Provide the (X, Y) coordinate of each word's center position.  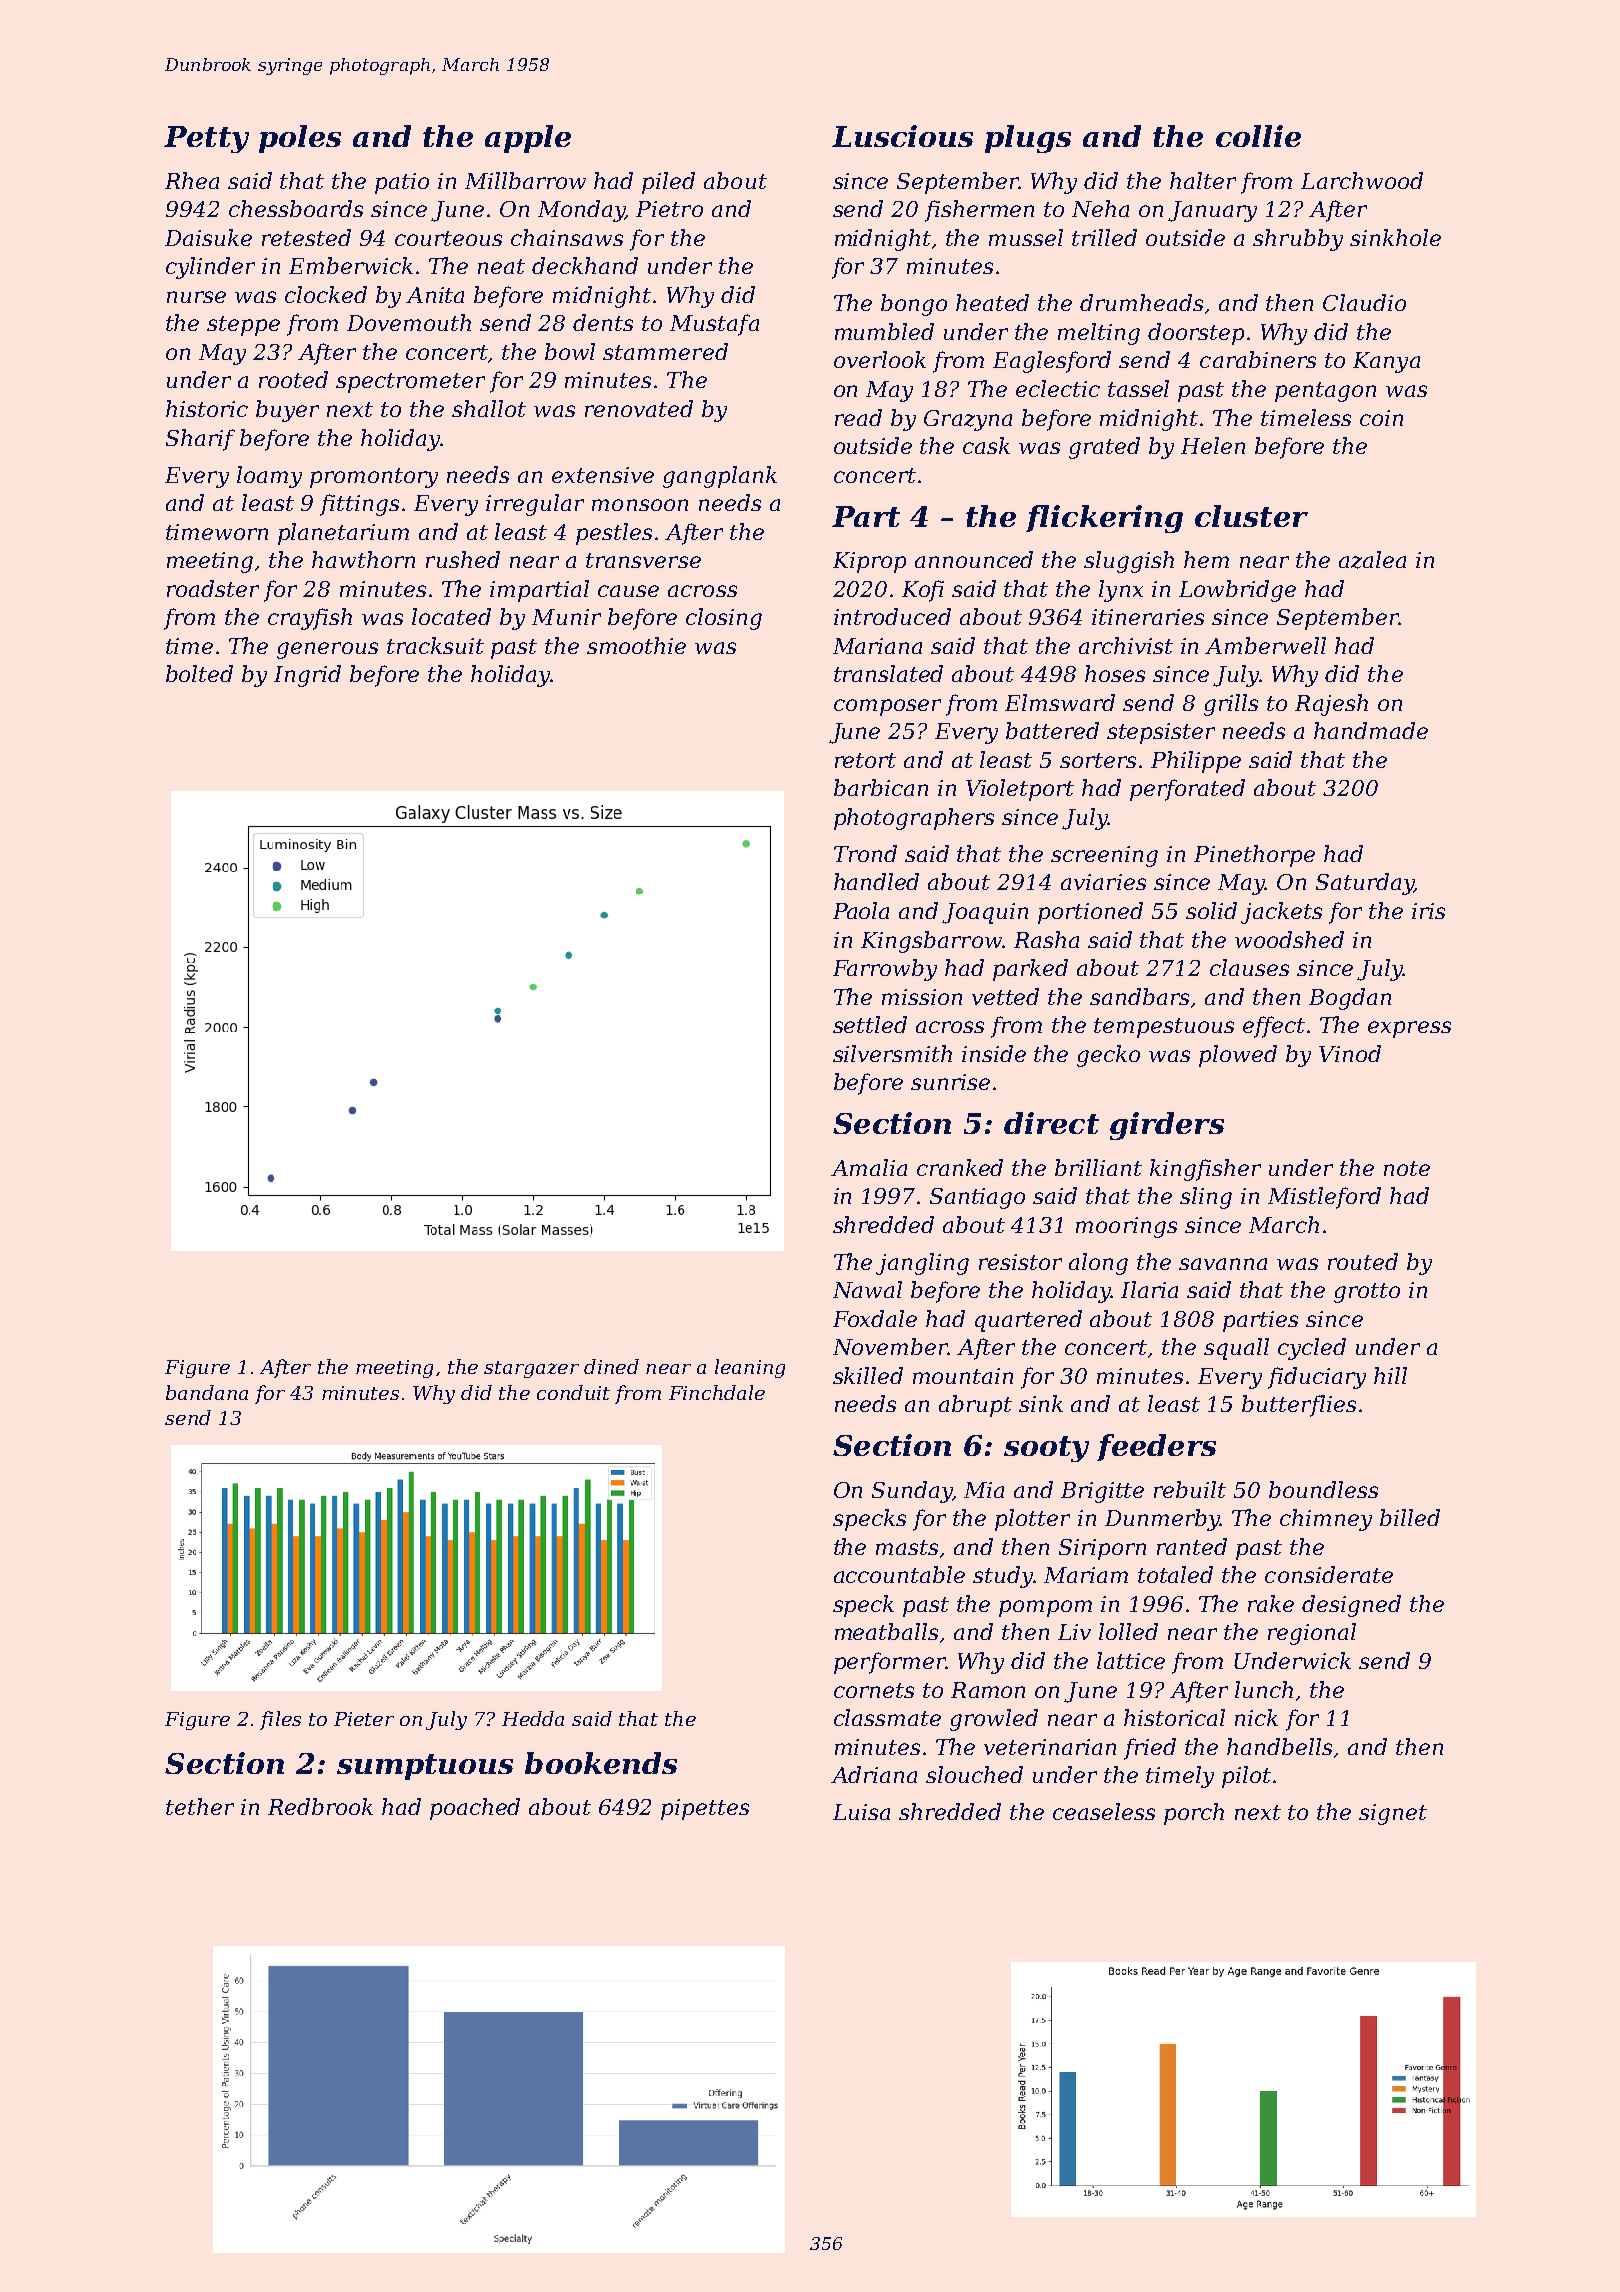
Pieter (364, 1719)
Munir (566, 617)
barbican (881, 787)
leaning (750, 1368)
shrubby (1298, 240)
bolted (199, 673)
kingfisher (1205, 1170)
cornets (874, 1690)
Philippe (1196, 762)
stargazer (531, 1369)
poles (300, 139)
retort (865, 760)
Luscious (902, 136)
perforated (1187, 790)
